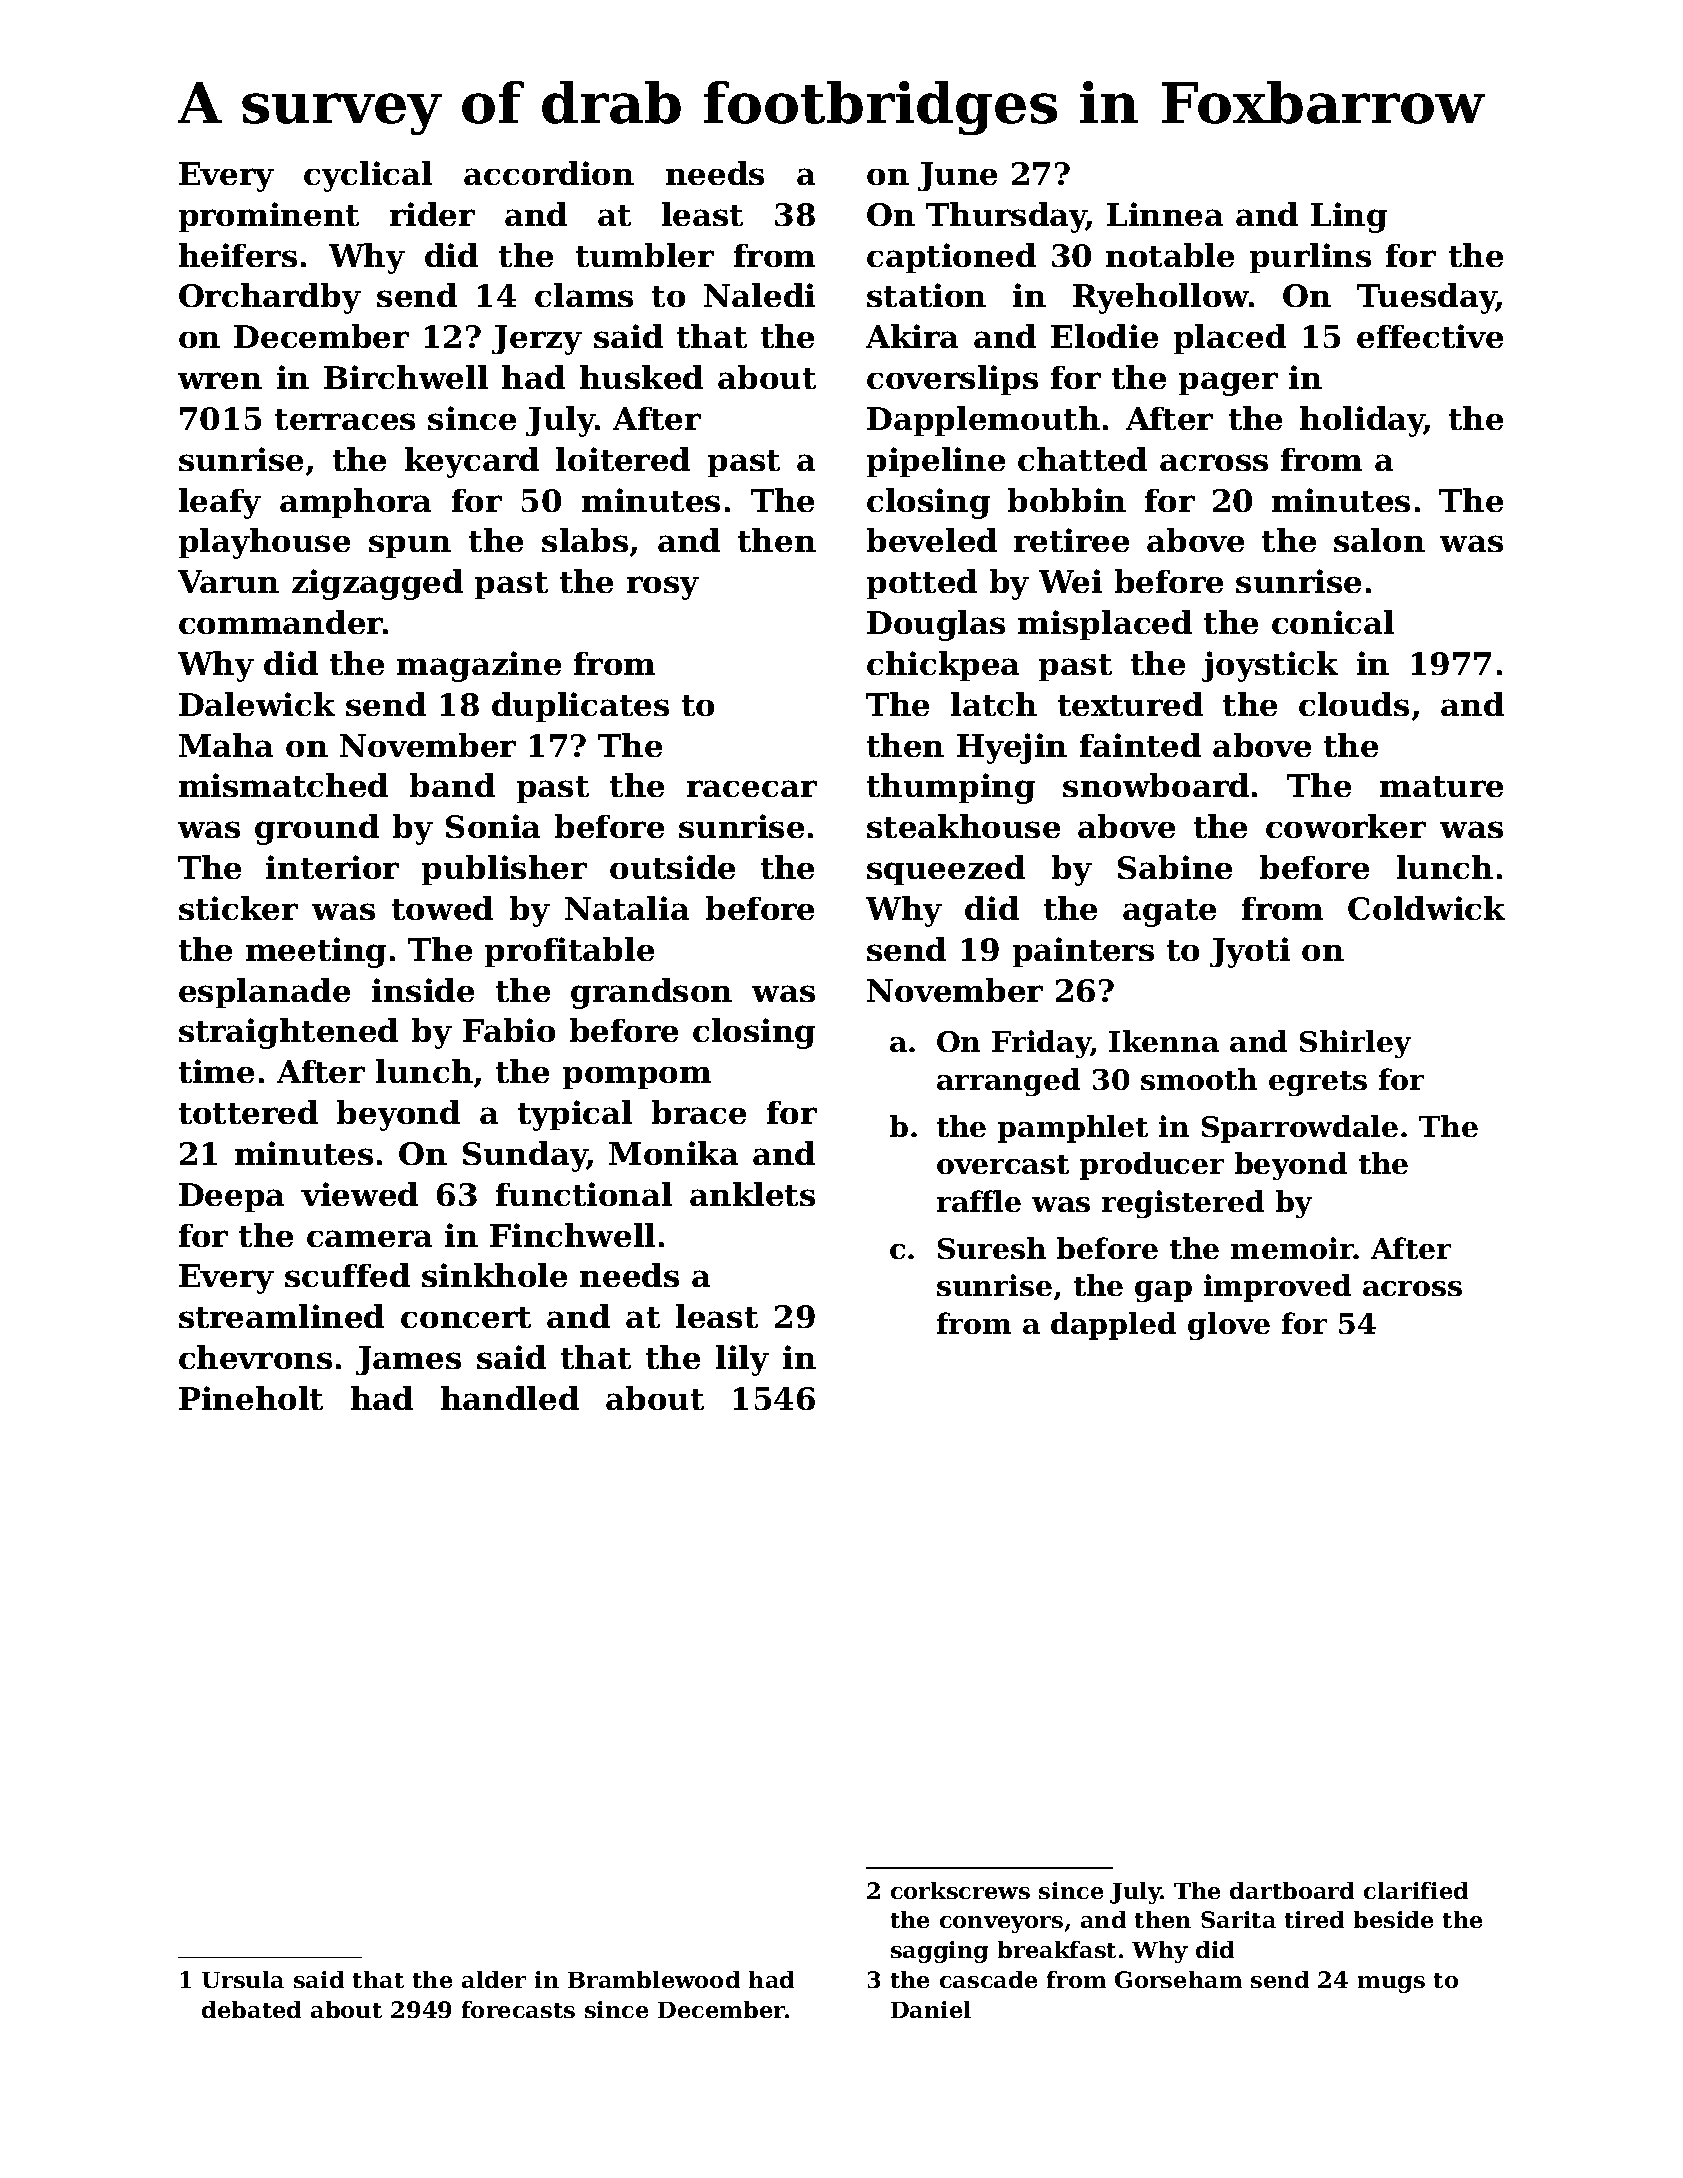  I want to click on interior, so click(332, 867).
